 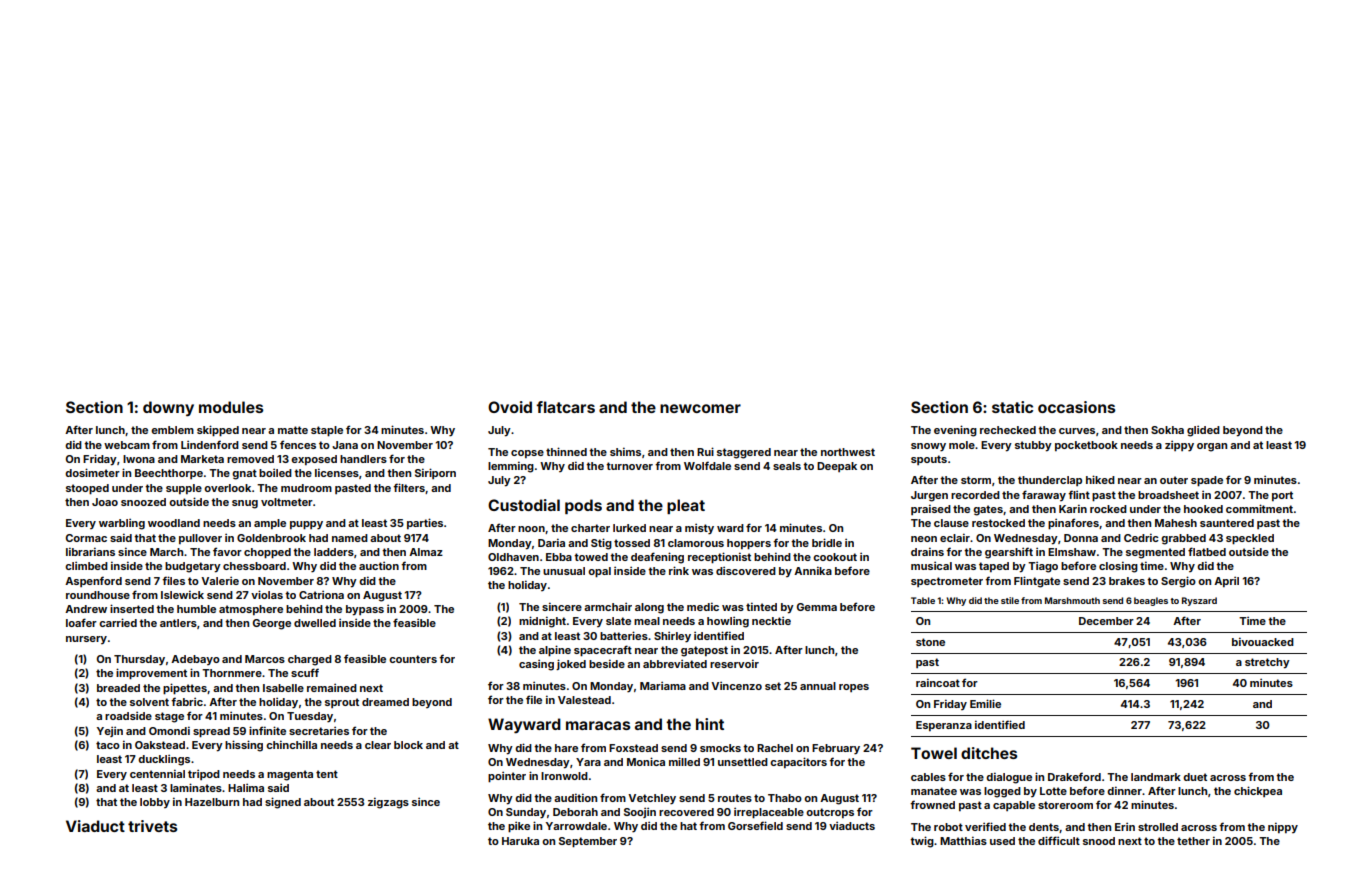 What do you see at coordinates (985, 703) in the screenshot?
I see `Emilie` at bounding box center [985, 703].
